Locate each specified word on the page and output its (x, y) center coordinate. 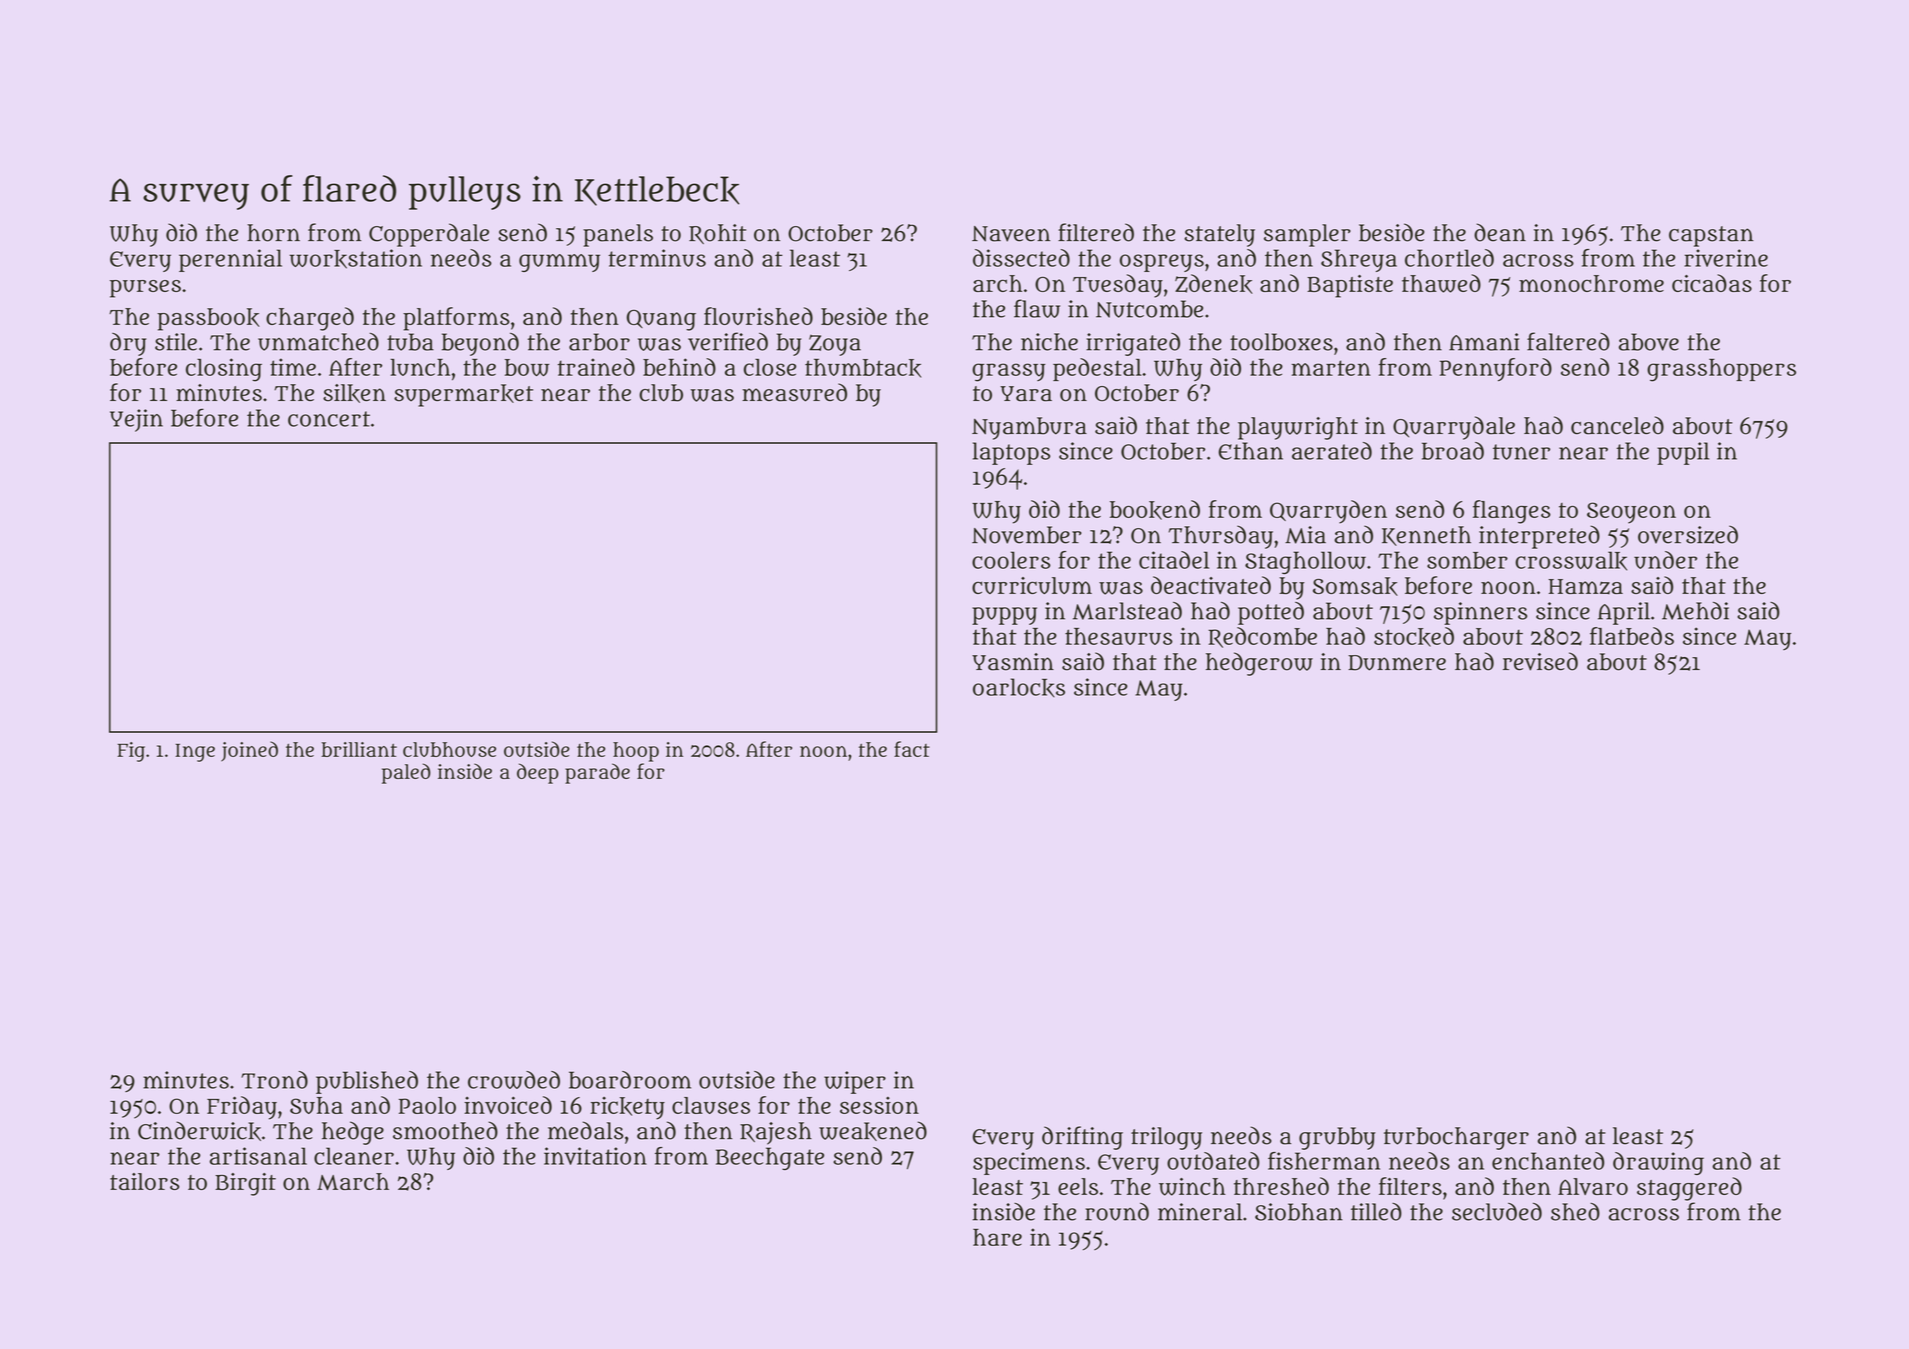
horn (273, 233)
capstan (1711, 236)
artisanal (258, 1156)
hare (997, 1237)
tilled (1376, 1212)
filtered (1096, 232)
